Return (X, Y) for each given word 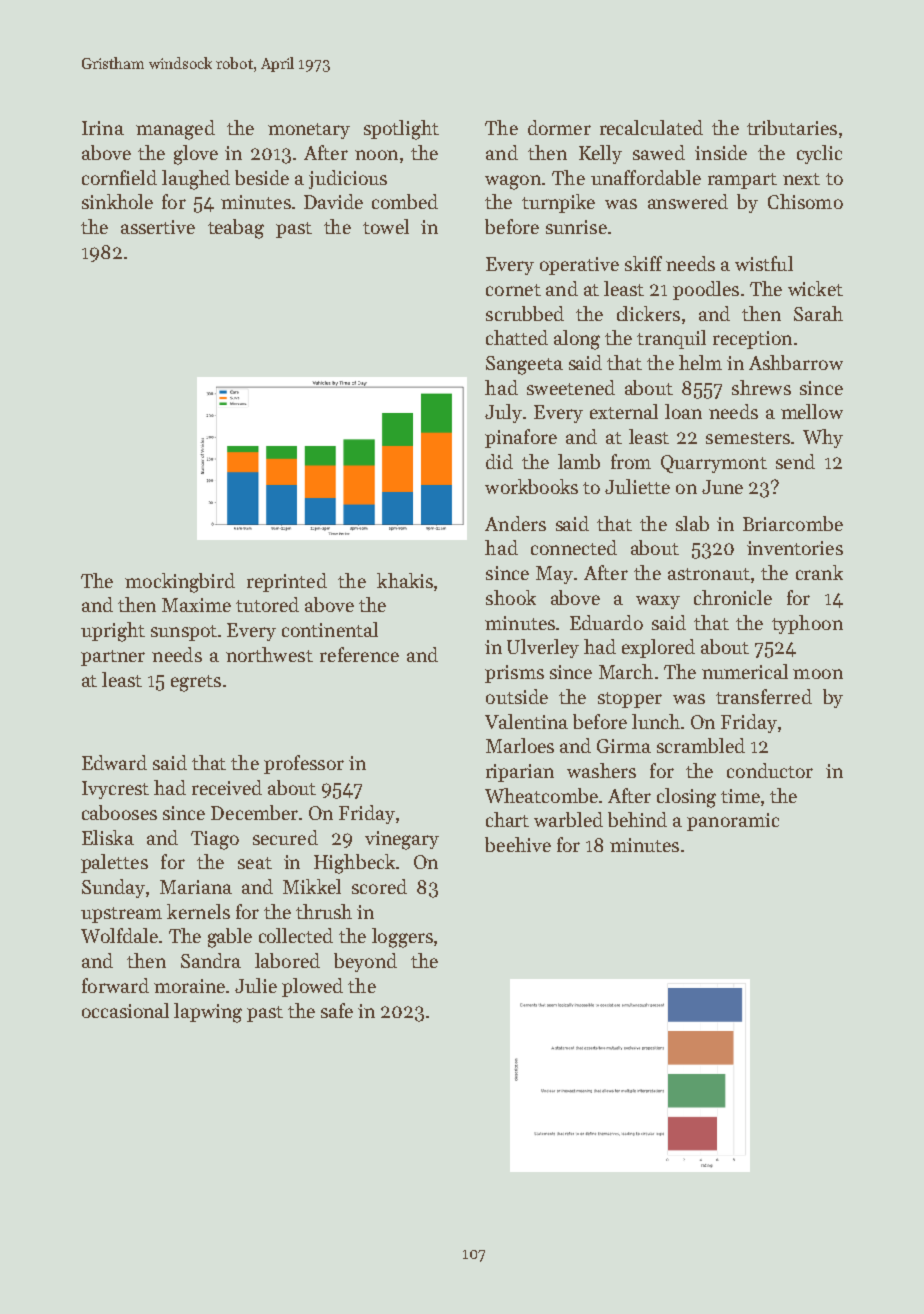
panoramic (733, 822)
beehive (518, 844)
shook (511, 597)
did (499, 461)
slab (692, 523)
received (227, 787)
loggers (402, 938)
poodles (706, 290)
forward (115, 985)
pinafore (521, 438)
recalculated (651, 127)
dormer (559, 127)
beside (262, 177)
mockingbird (180, 583)
